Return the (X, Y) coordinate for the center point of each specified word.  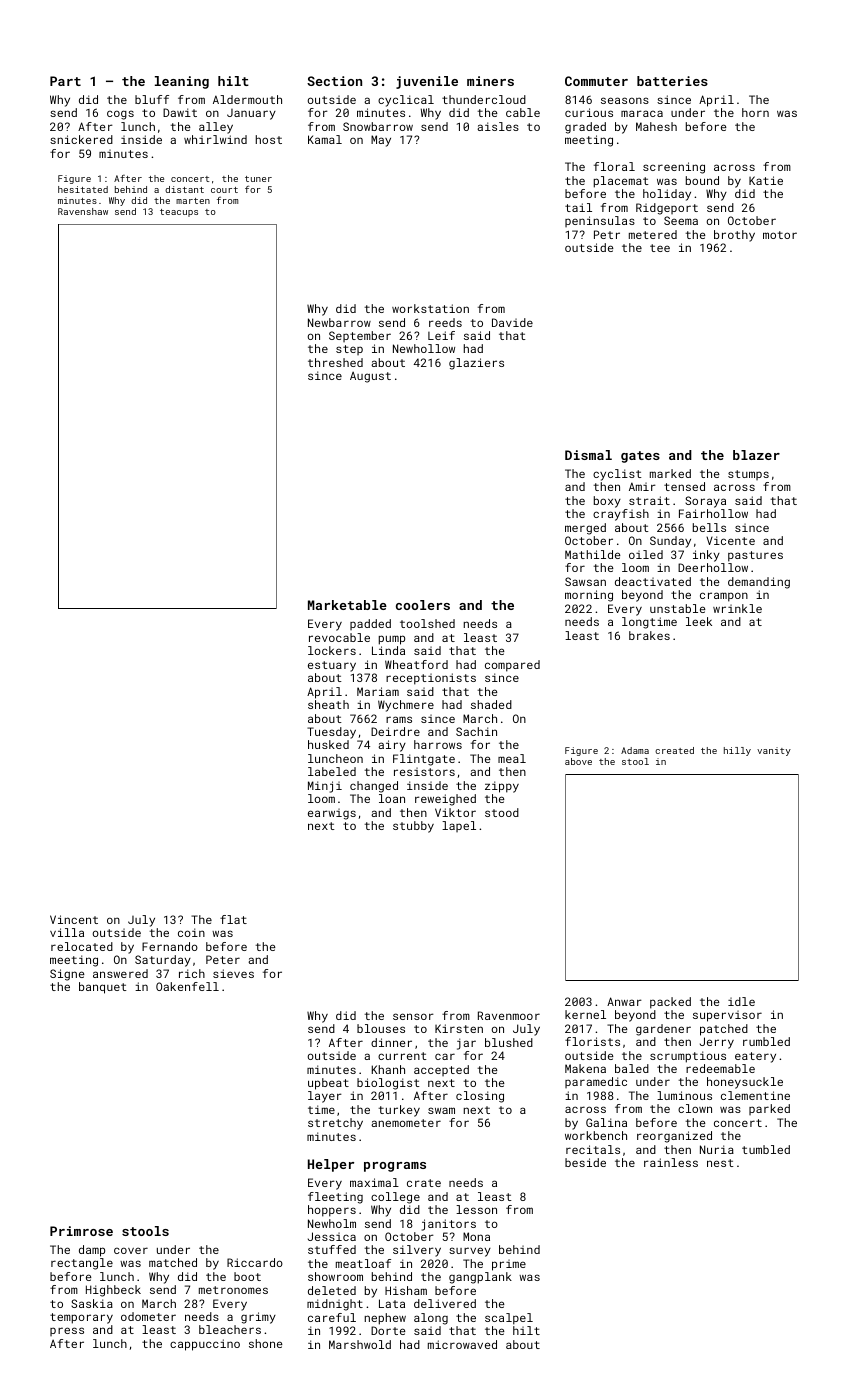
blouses (381, 1028)
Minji (325, 787)
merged (585, 529)
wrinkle (737, 608)
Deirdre (395, 731)
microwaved (462, 1344)
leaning (182, 82)
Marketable (347, 605)
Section (334, 81)
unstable (678, 608)
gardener (663, 1030)
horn (755, 112)
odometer (148, 1316)
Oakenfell (187, 986)
